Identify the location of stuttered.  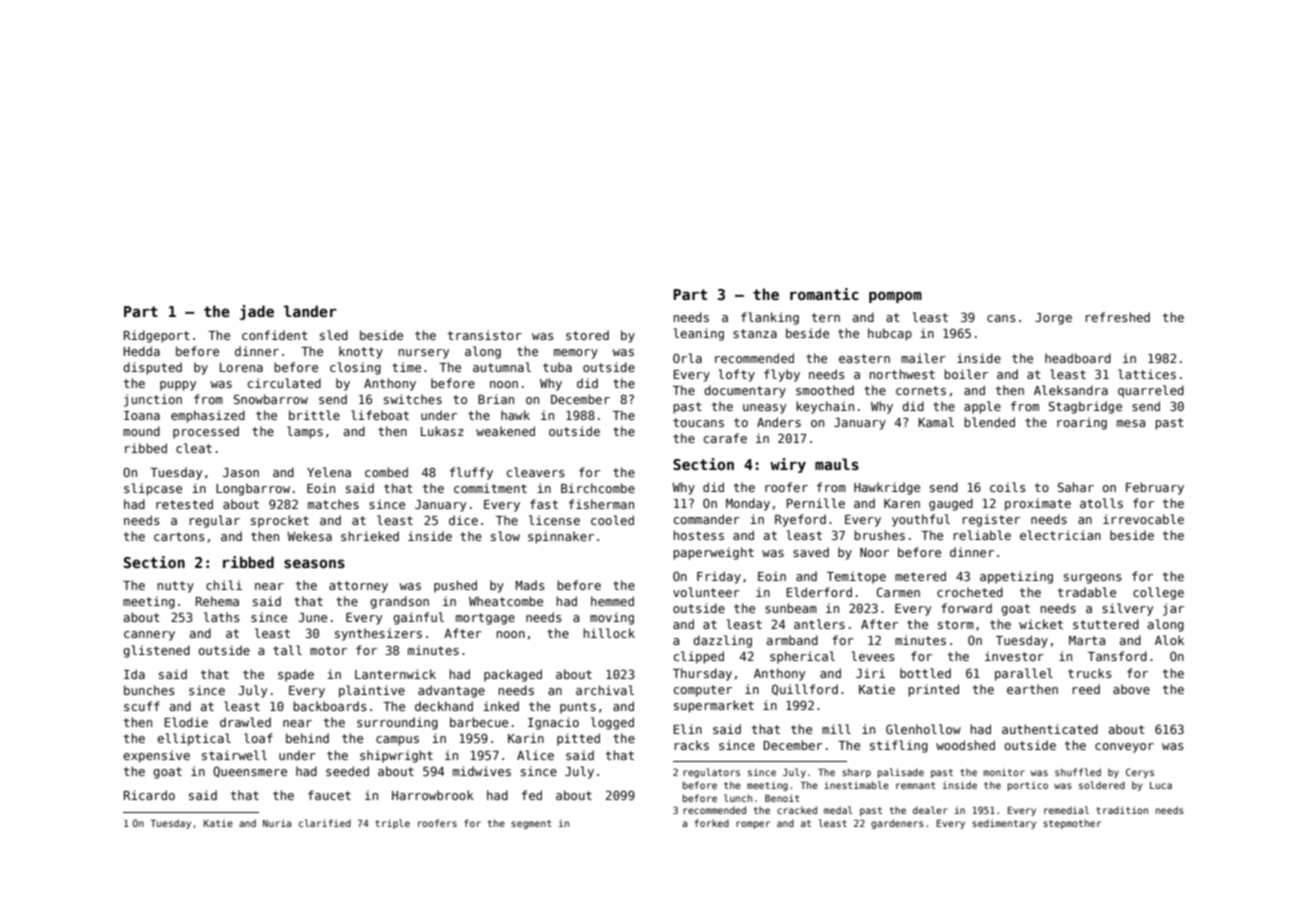
(1106, 624).
